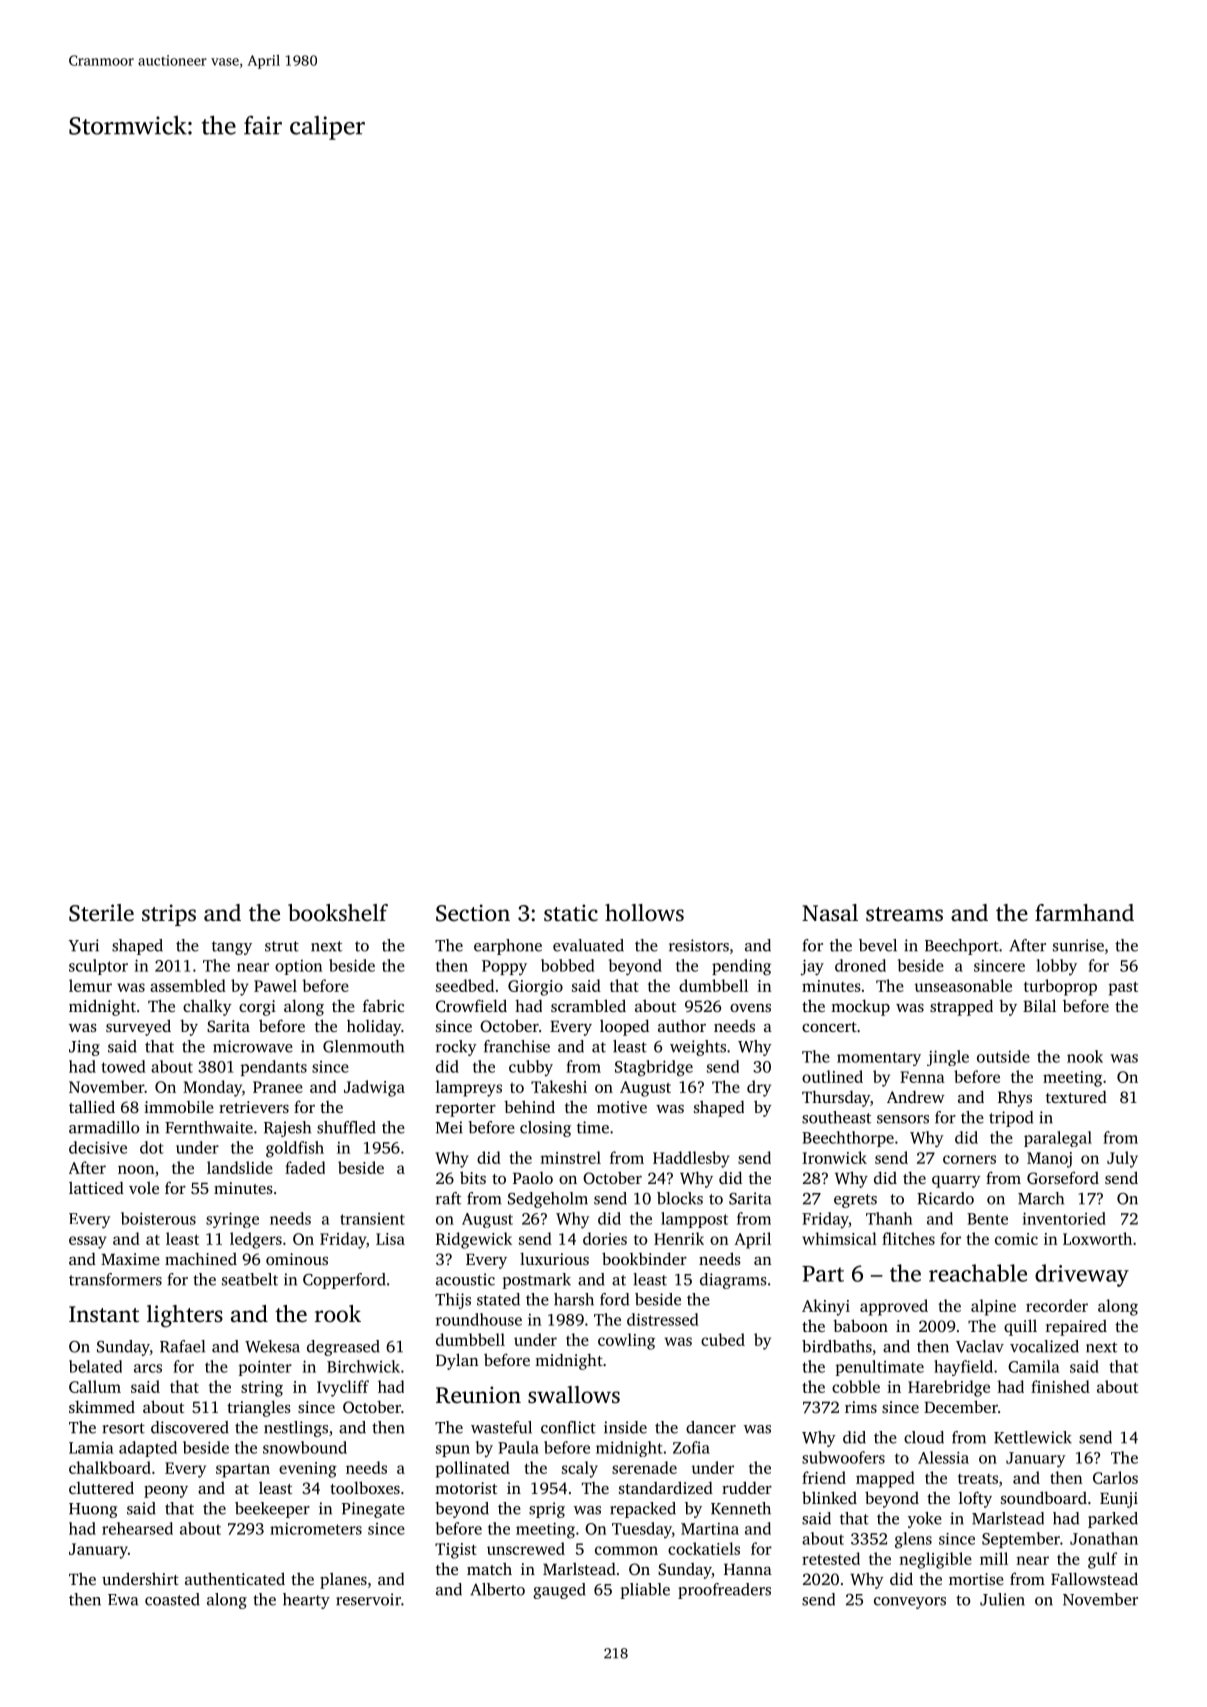 This screenshot has width=1207, height=1707. What do you see at coordinates (1084, 912) in the screenshot?
I see `farmhand` at bounding box center [1084, 912].
